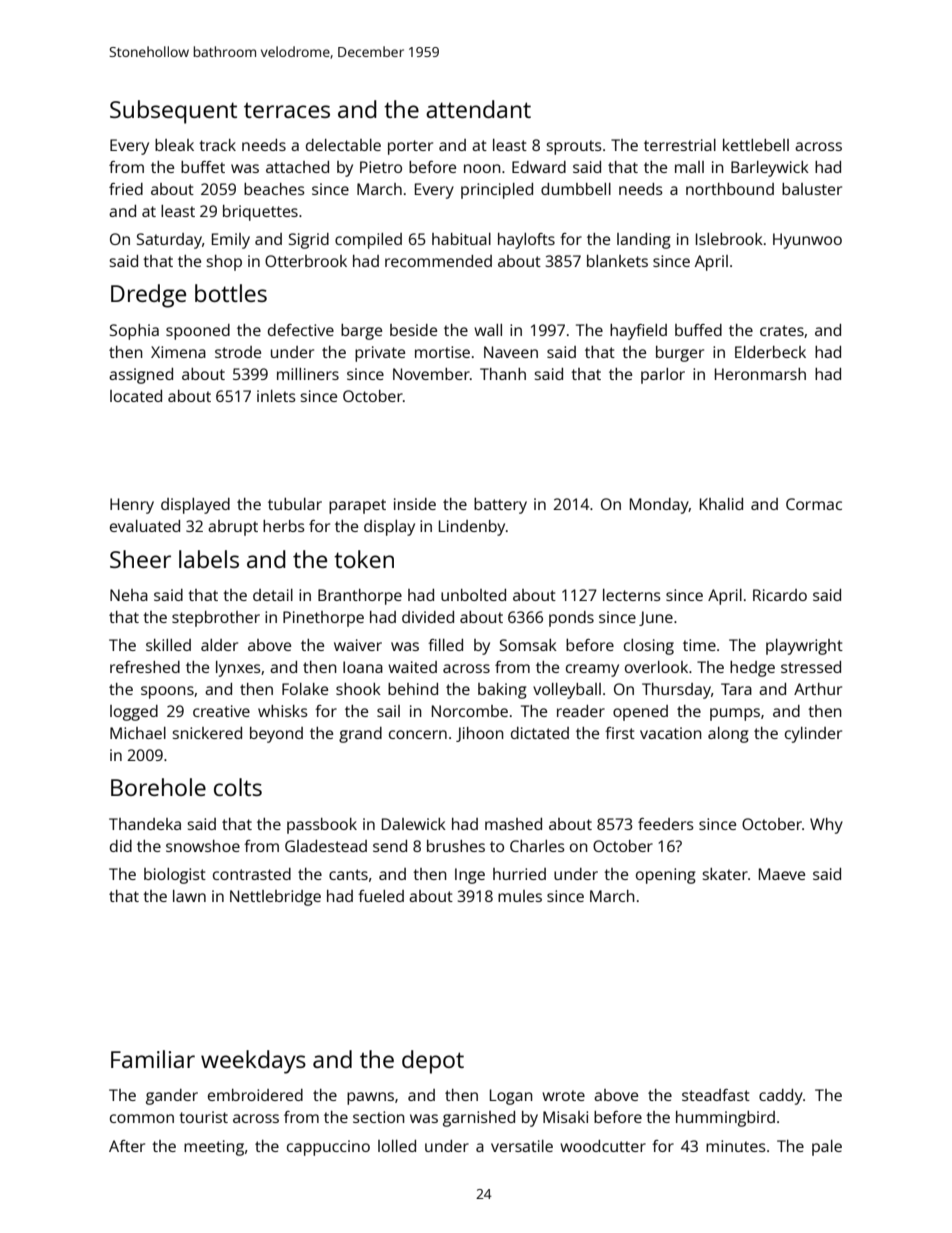 This screenshot has width=952, height=1233. I want to click on kettlebell, so click(756, 145).
